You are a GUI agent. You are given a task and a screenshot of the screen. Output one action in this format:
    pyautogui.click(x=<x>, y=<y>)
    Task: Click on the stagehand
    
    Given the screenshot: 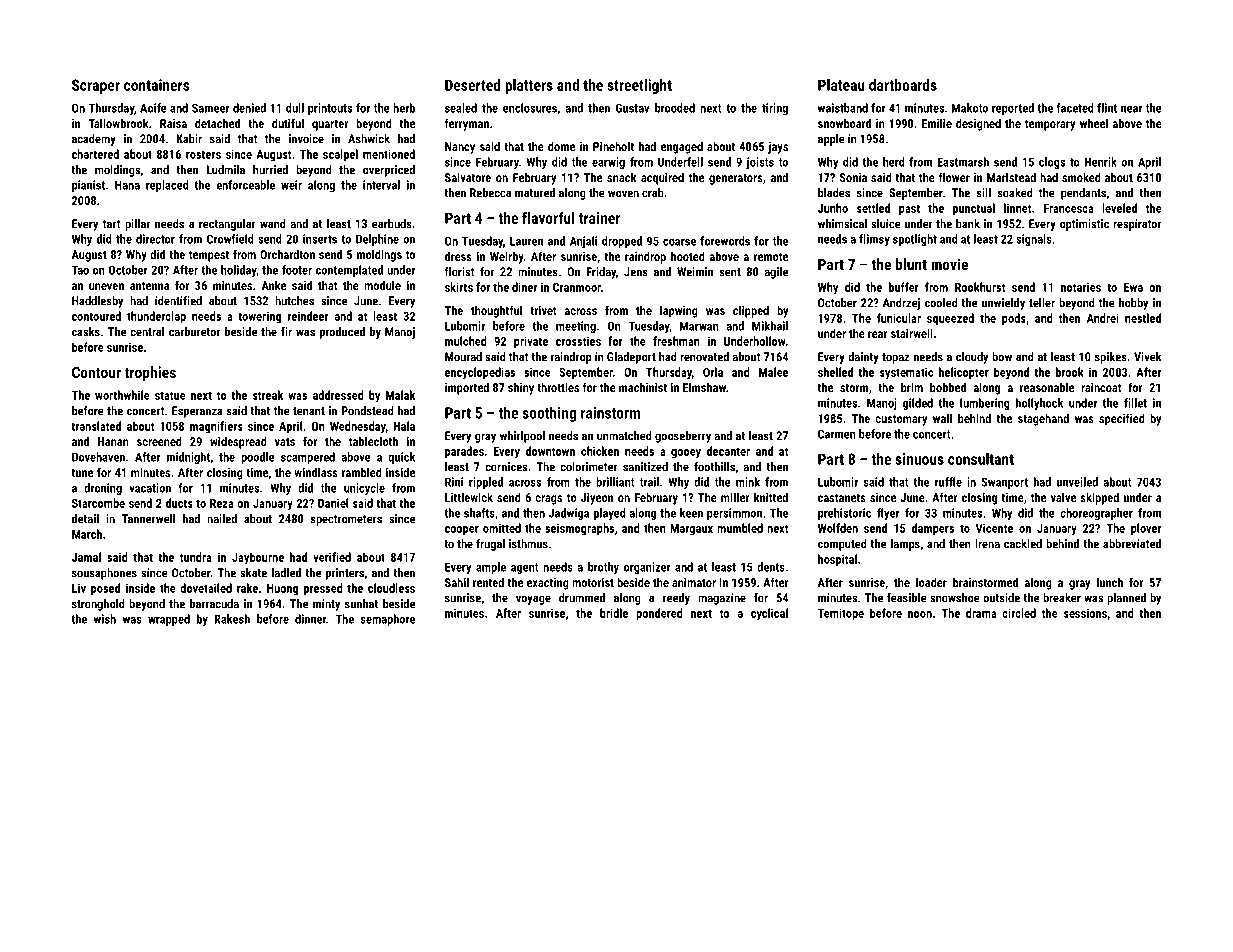 What is the action you would take?
    pyautogui.click(x=1043, y=419)
